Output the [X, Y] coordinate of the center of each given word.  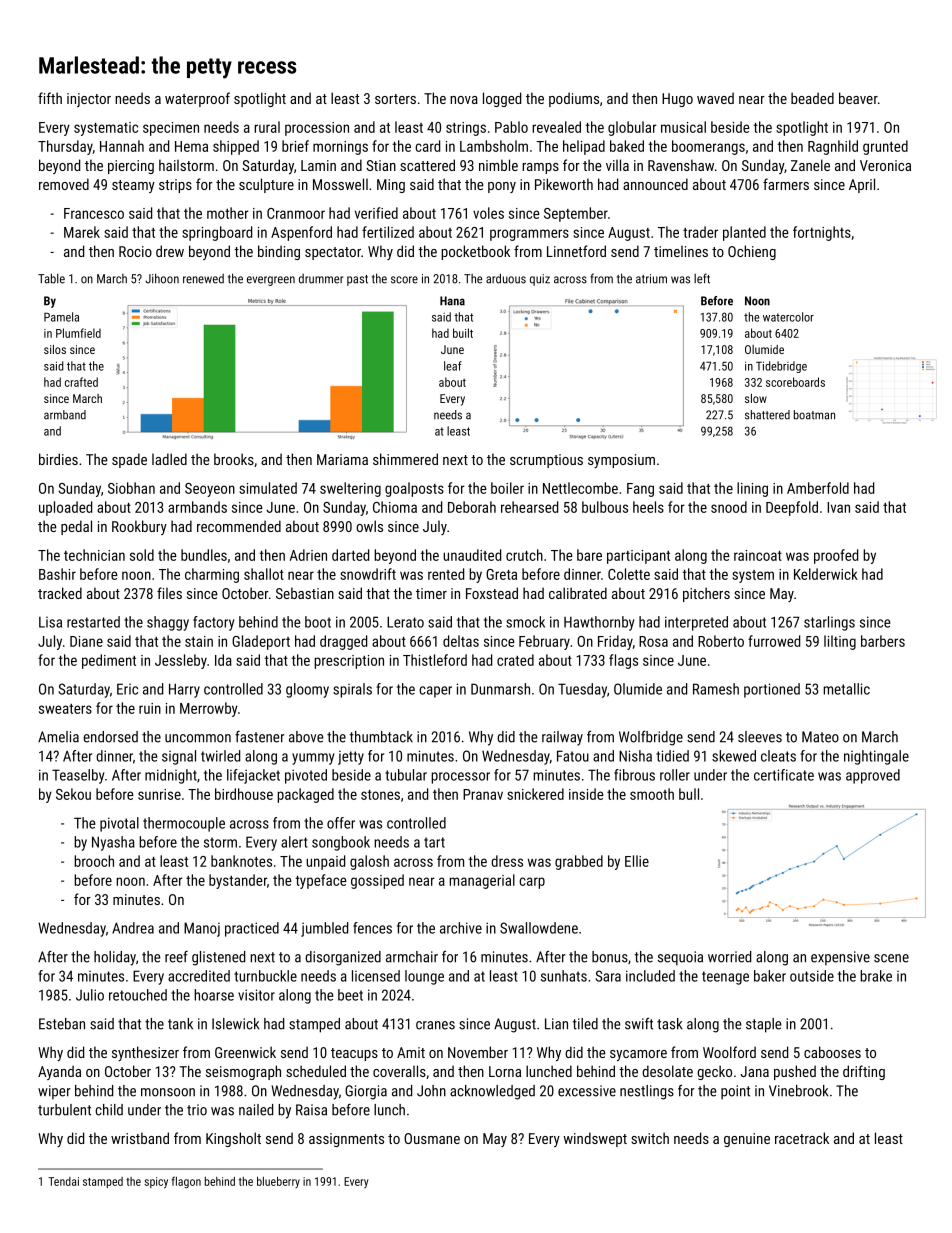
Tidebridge [781, 367]
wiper [54, 1092]
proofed [836, 556]
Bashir [57, 574]
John [431, 1091]
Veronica [885, 165]
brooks [234, 459]
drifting [864, 1072]
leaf [453, 366]
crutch [524, 555]
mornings [340, 148]
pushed [795, 1072]
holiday [115, 958]
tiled [585, 1024]
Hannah [122, 146]
